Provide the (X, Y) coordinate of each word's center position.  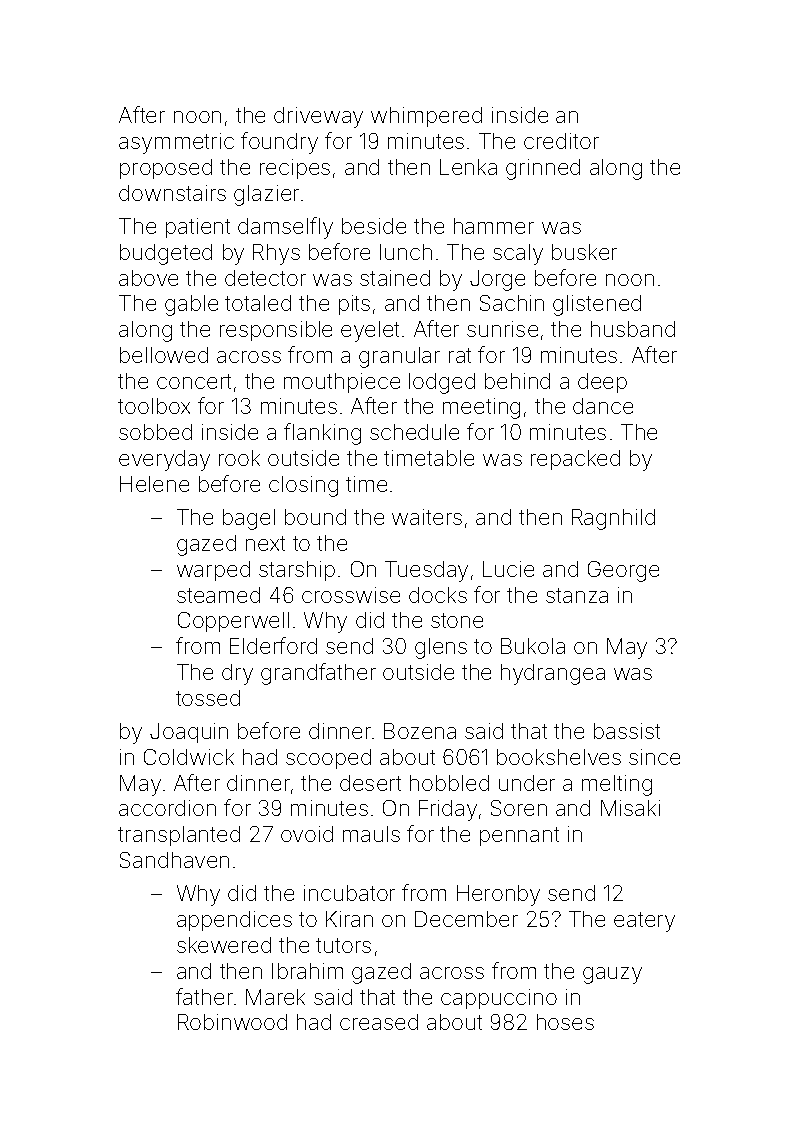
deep (602, 383)
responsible (276, 331)
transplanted (179, 836)
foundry (279, 143)
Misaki (630, 808)
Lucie (508, 569)
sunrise (502, 329)
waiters (427, 517)
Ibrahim (307, 971)
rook (239, 458)
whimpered (426, 117)
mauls (371, 834)
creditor (561, 141)
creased (379, 1022)
